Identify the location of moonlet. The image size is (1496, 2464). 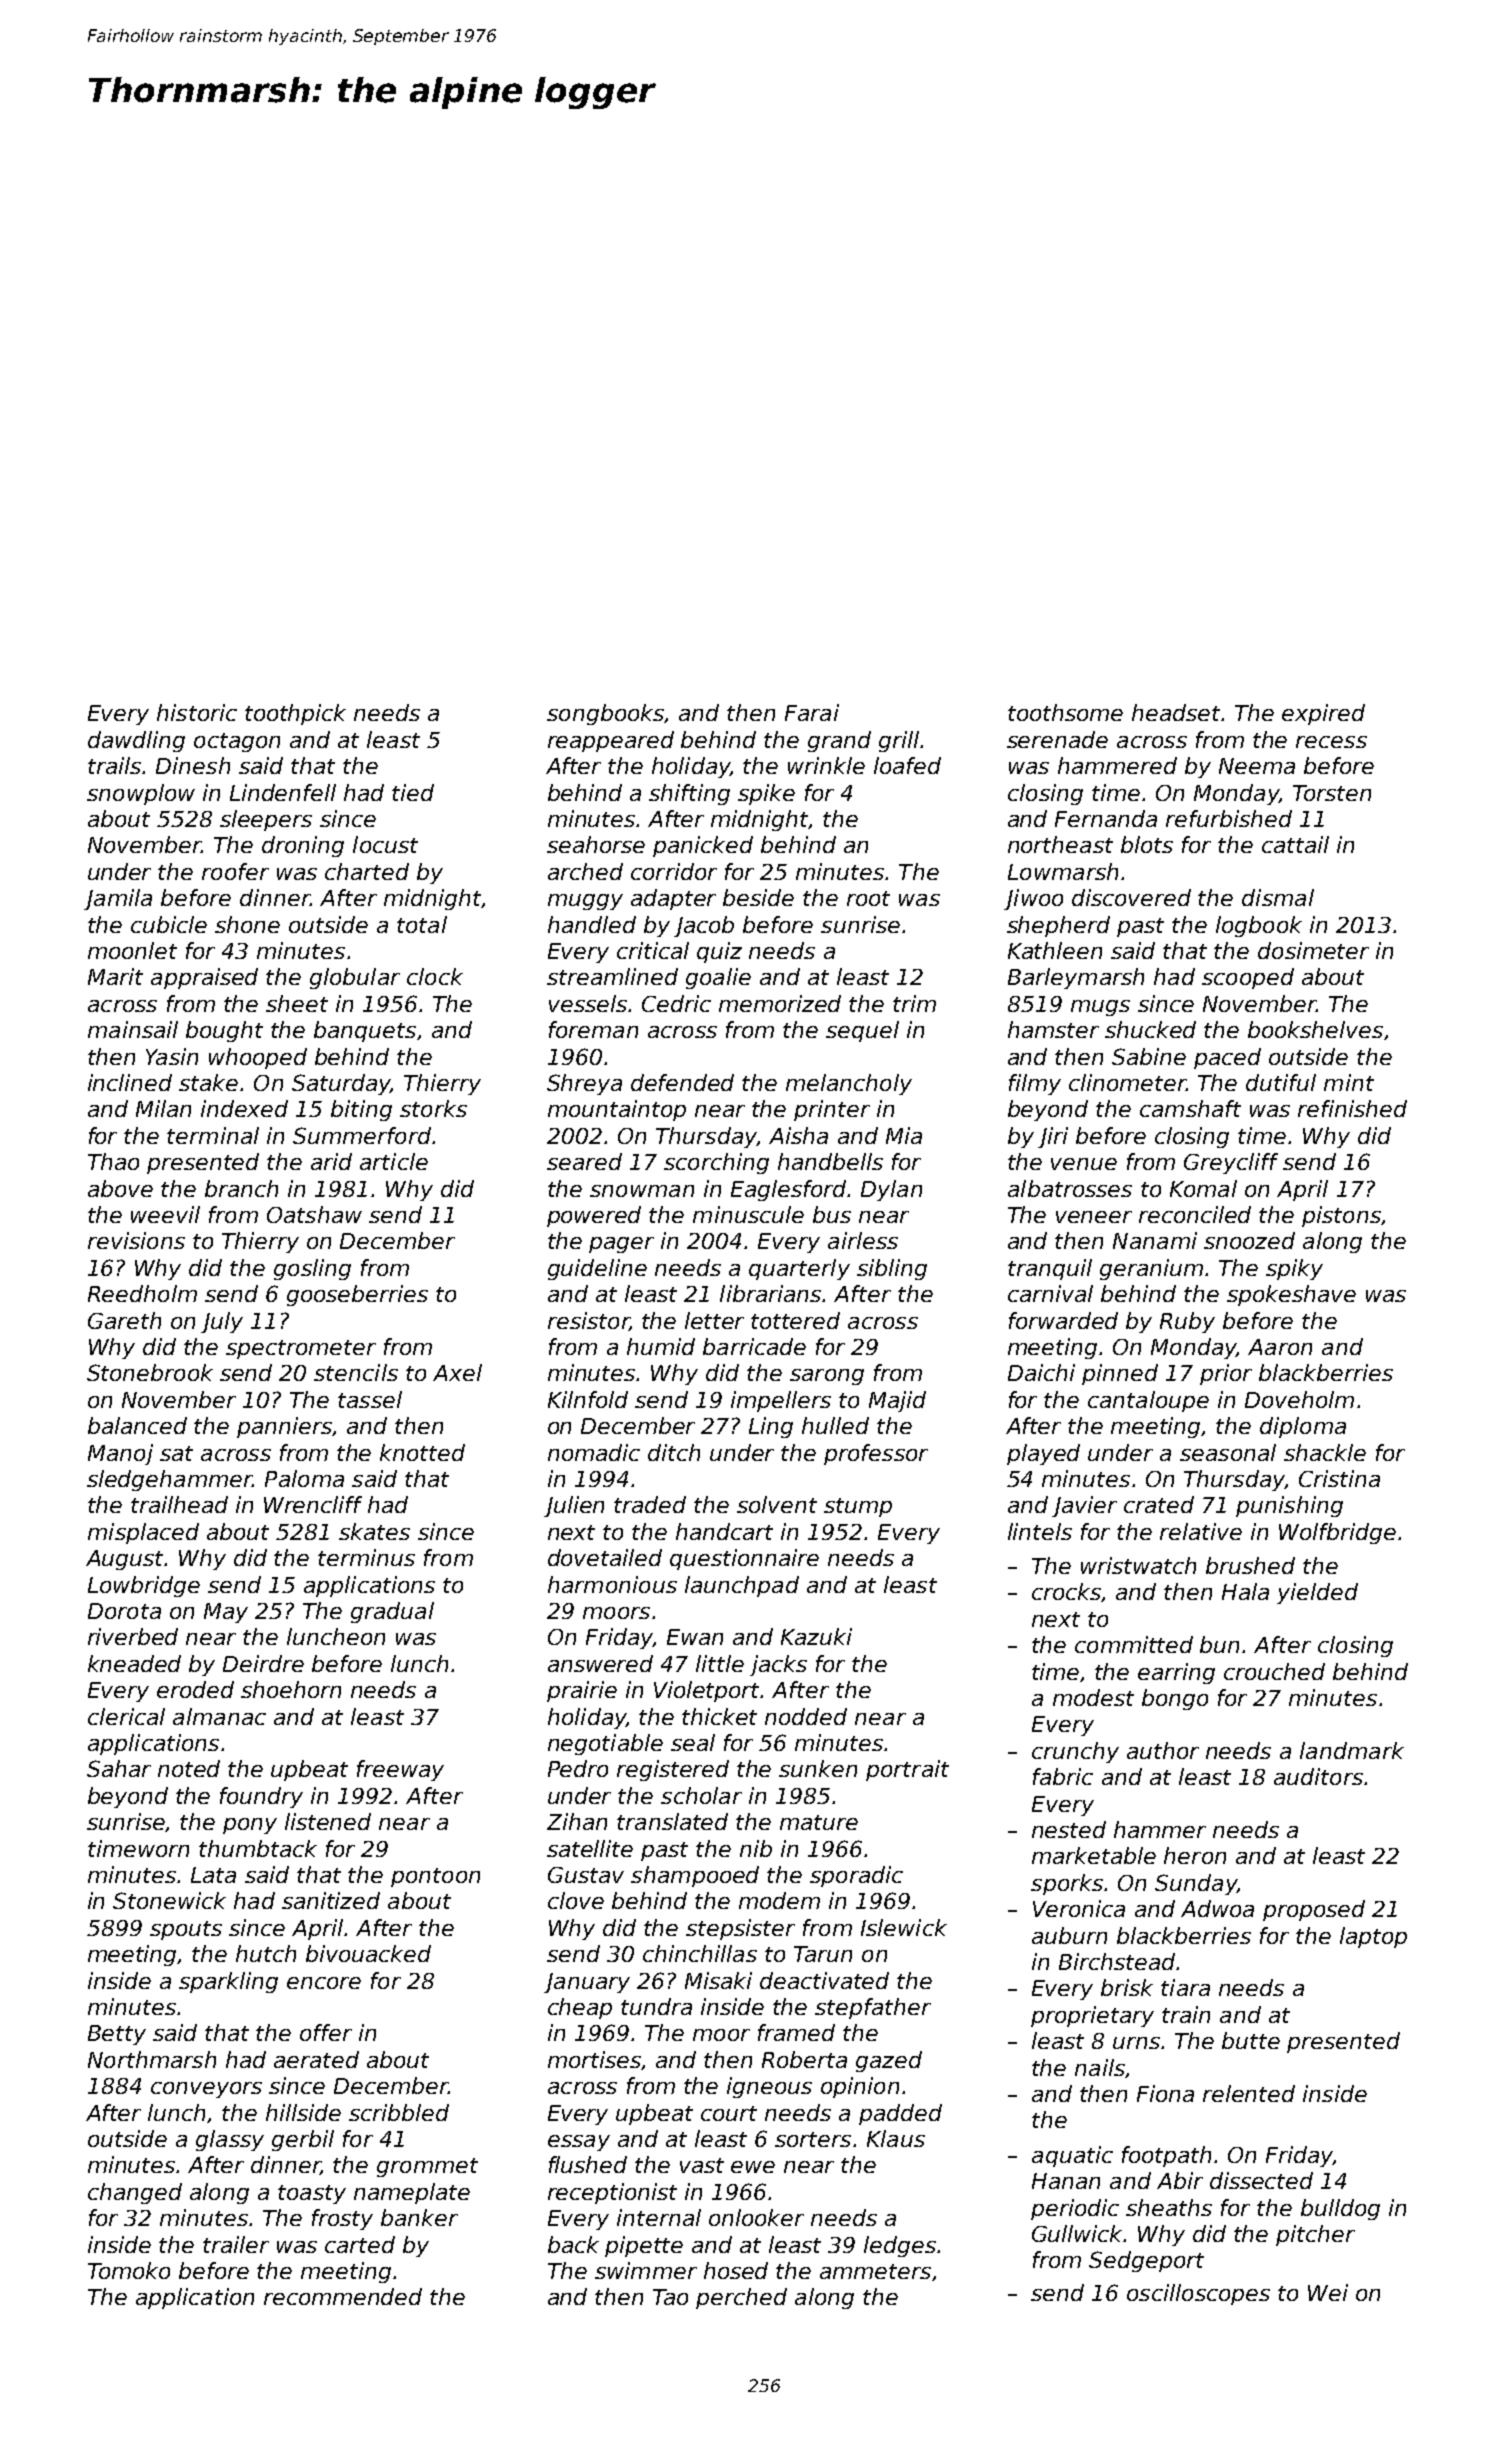
(132, 950).
